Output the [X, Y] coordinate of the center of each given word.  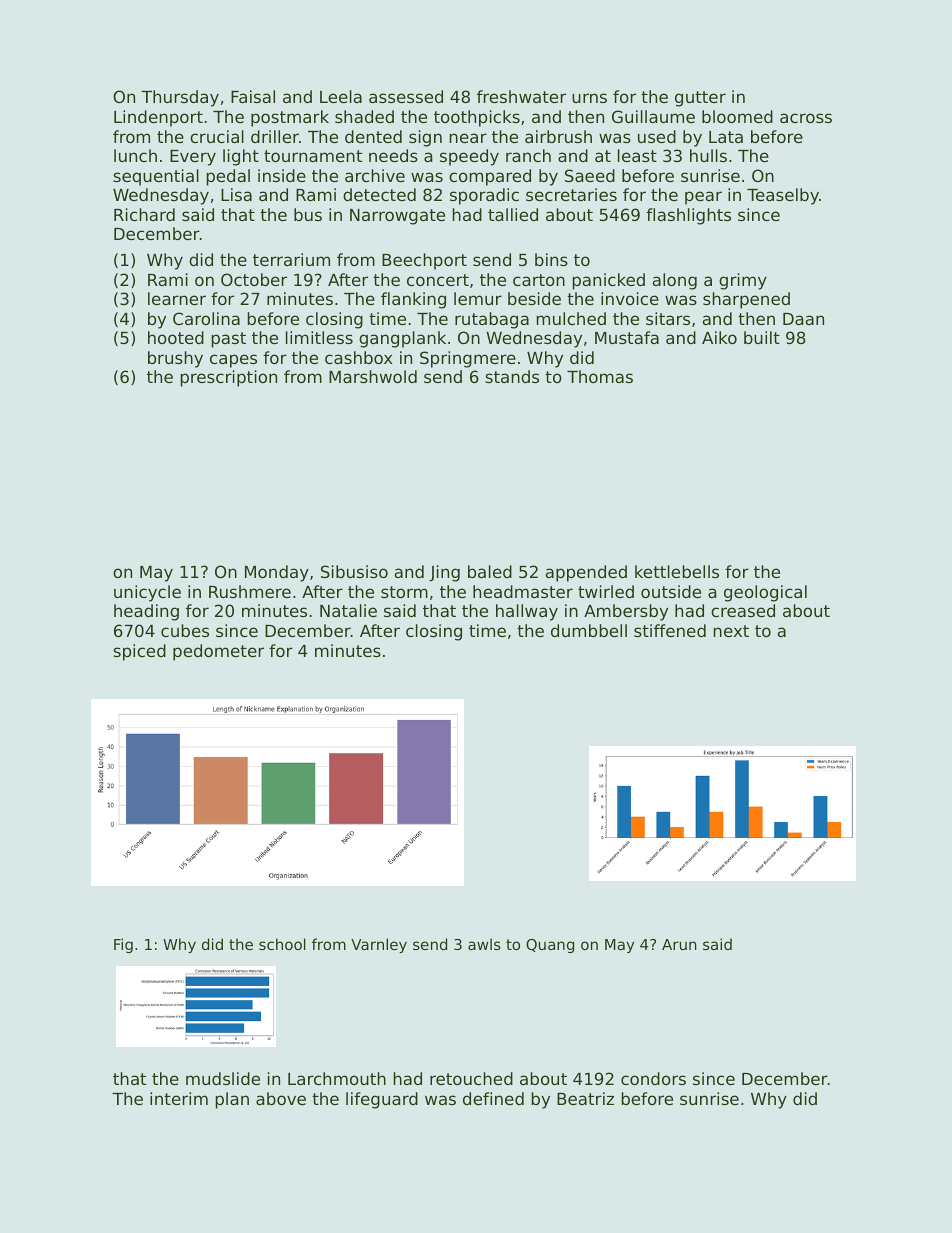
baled [490, 571]
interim [179, 1098]
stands [512, 376]
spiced [139, 652]
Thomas [600, 376]
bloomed [737, 116]
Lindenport [158, 118]
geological [765, 593]
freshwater [521, 96]
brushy [175, 359]
